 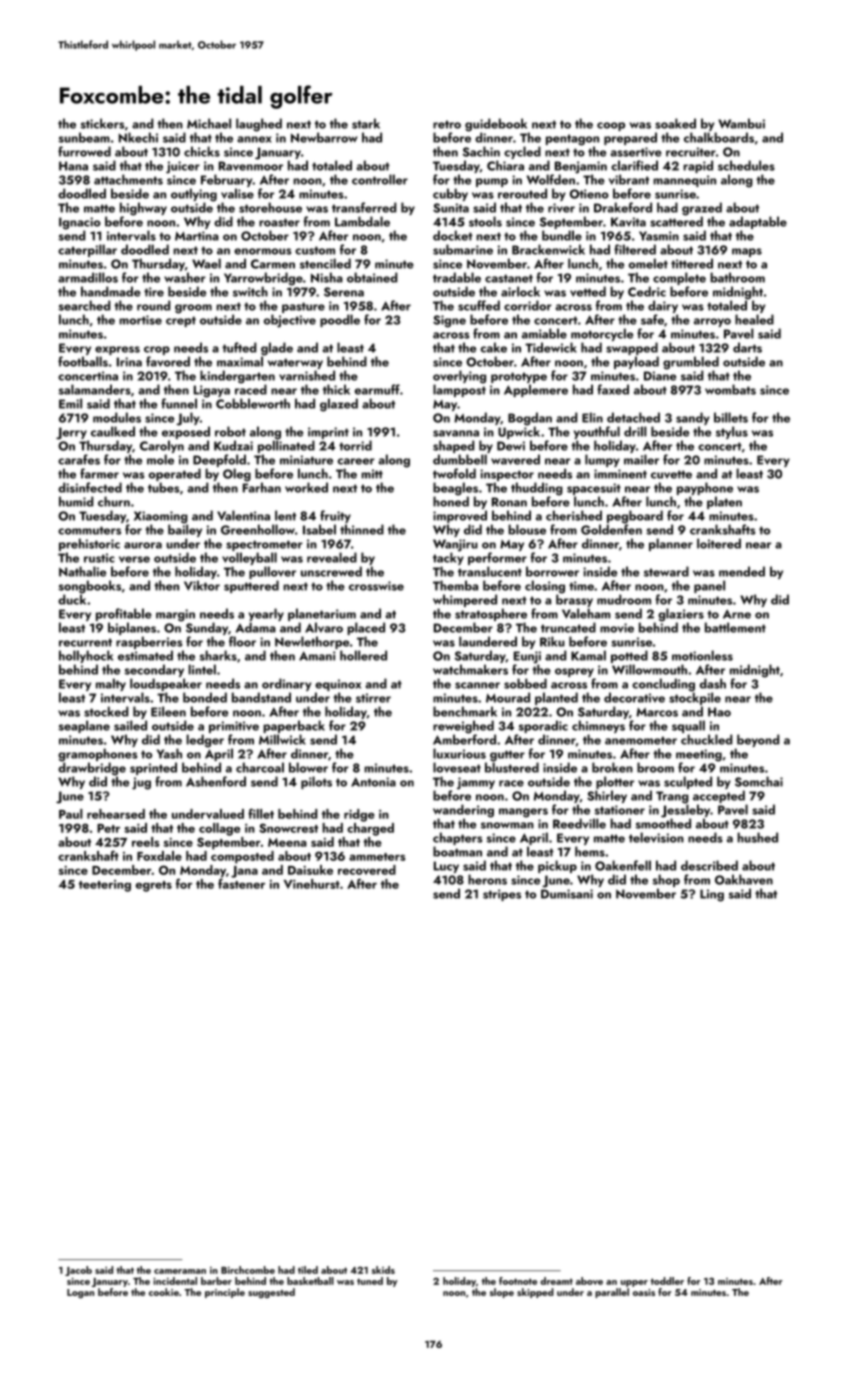 I want to click on principle, so click(x=225, y=1293).
